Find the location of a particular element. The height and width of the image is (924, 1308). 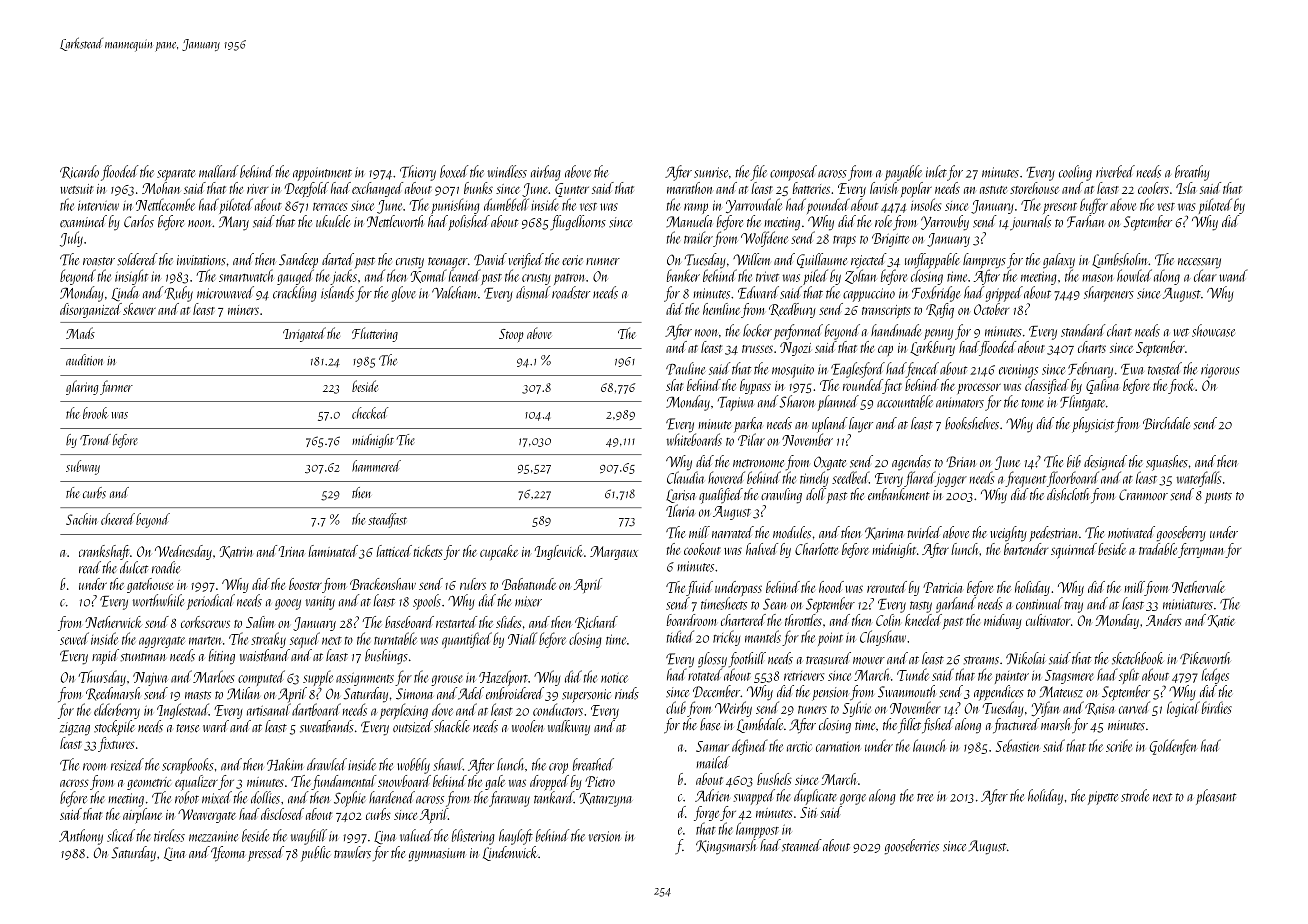

Thierry is located at coordinates (418, 173).
